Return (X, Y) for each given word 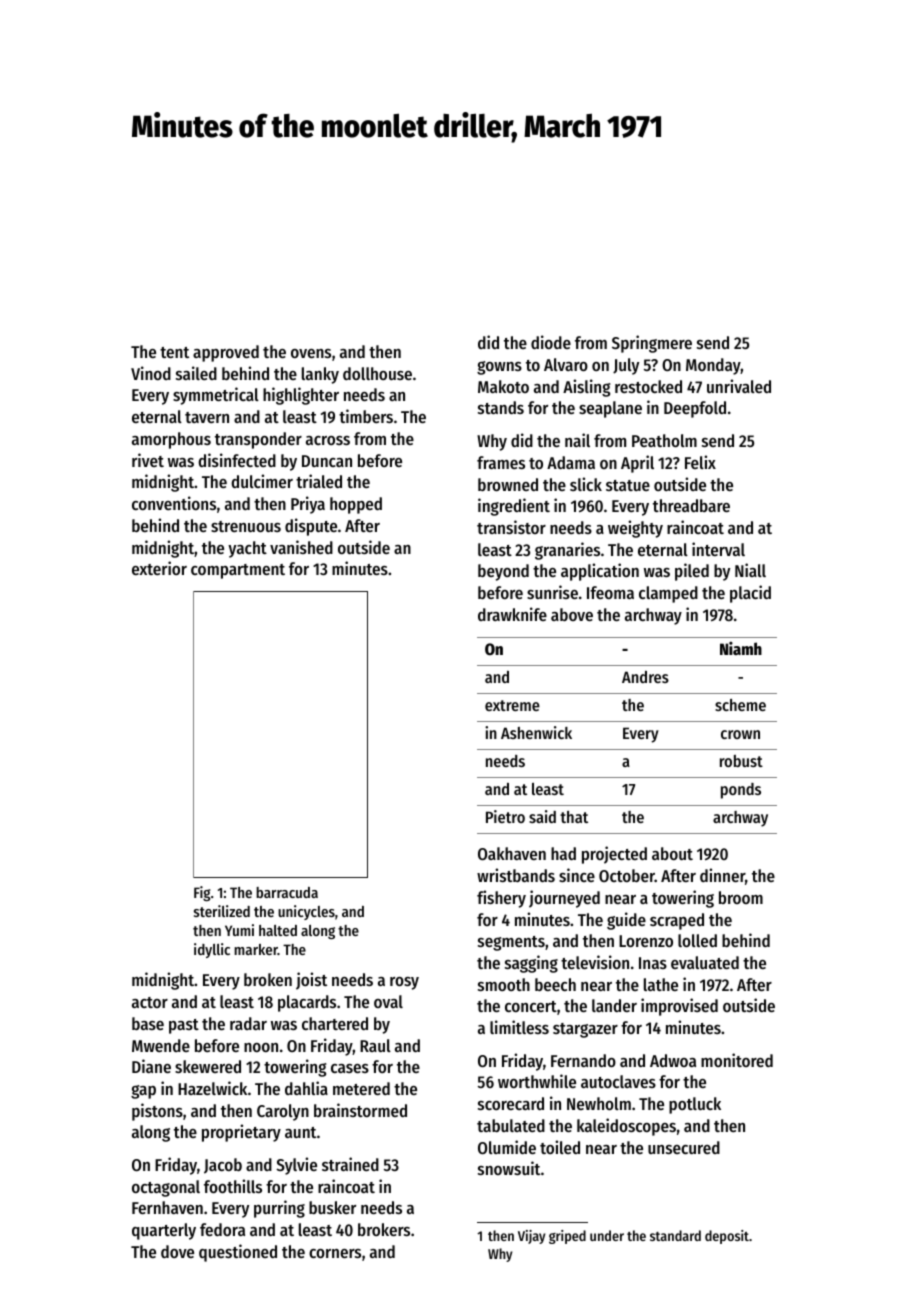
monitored (737, 1060)
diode (551, 342)
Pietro (505, 816)
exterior (159, 568)
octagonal (166, 1188)
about (672, 853)
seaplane (610, 409)
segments (511, 943)
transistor (511, 527)
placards (307, 1003)
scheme (740, 705)
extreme (512, 705)
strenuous (246, 526)
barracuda (287, 892)
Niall (750, 570)
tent (174, 352)
